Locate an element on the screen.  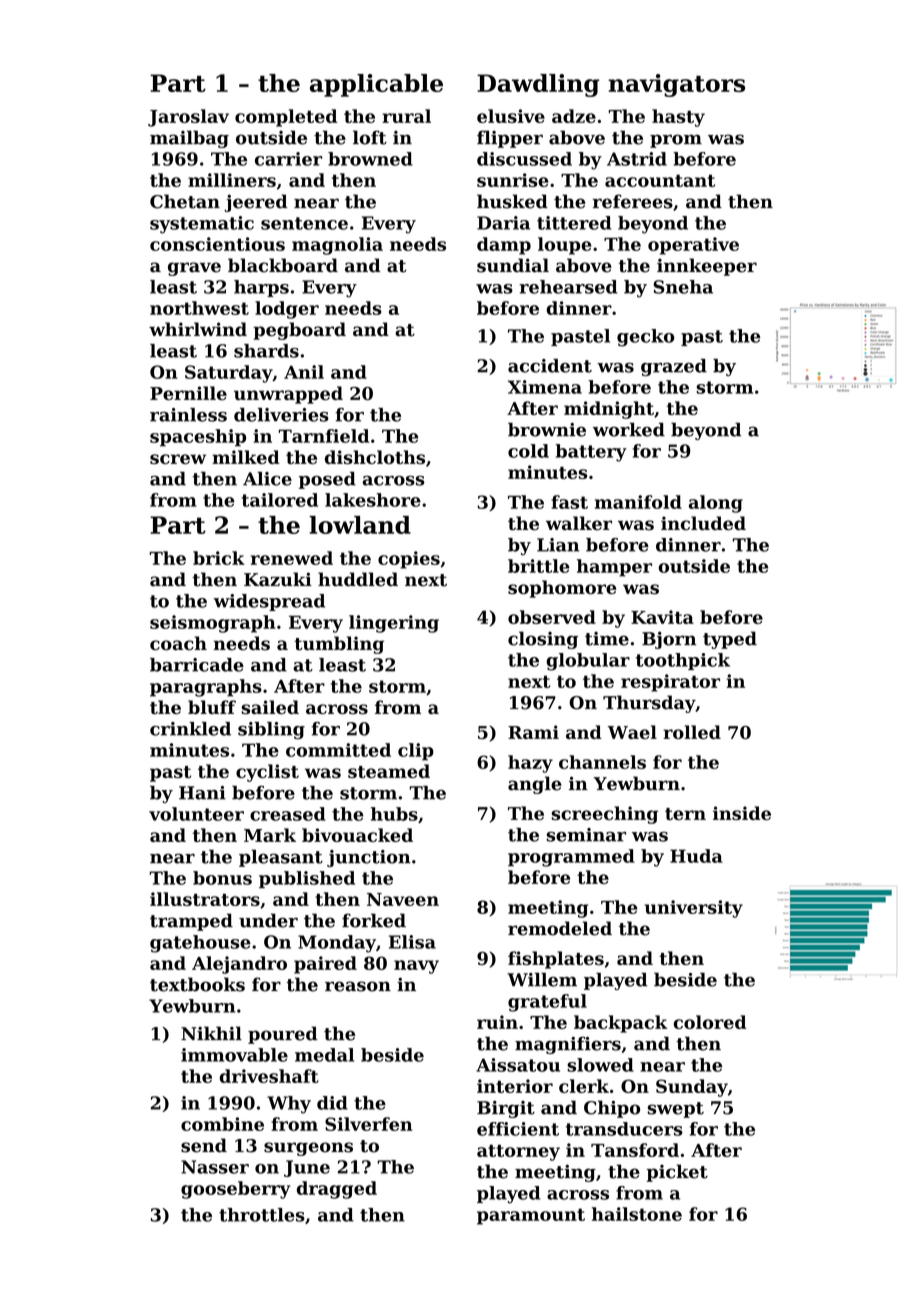
throttles is located at coordinates (262, 1215).
